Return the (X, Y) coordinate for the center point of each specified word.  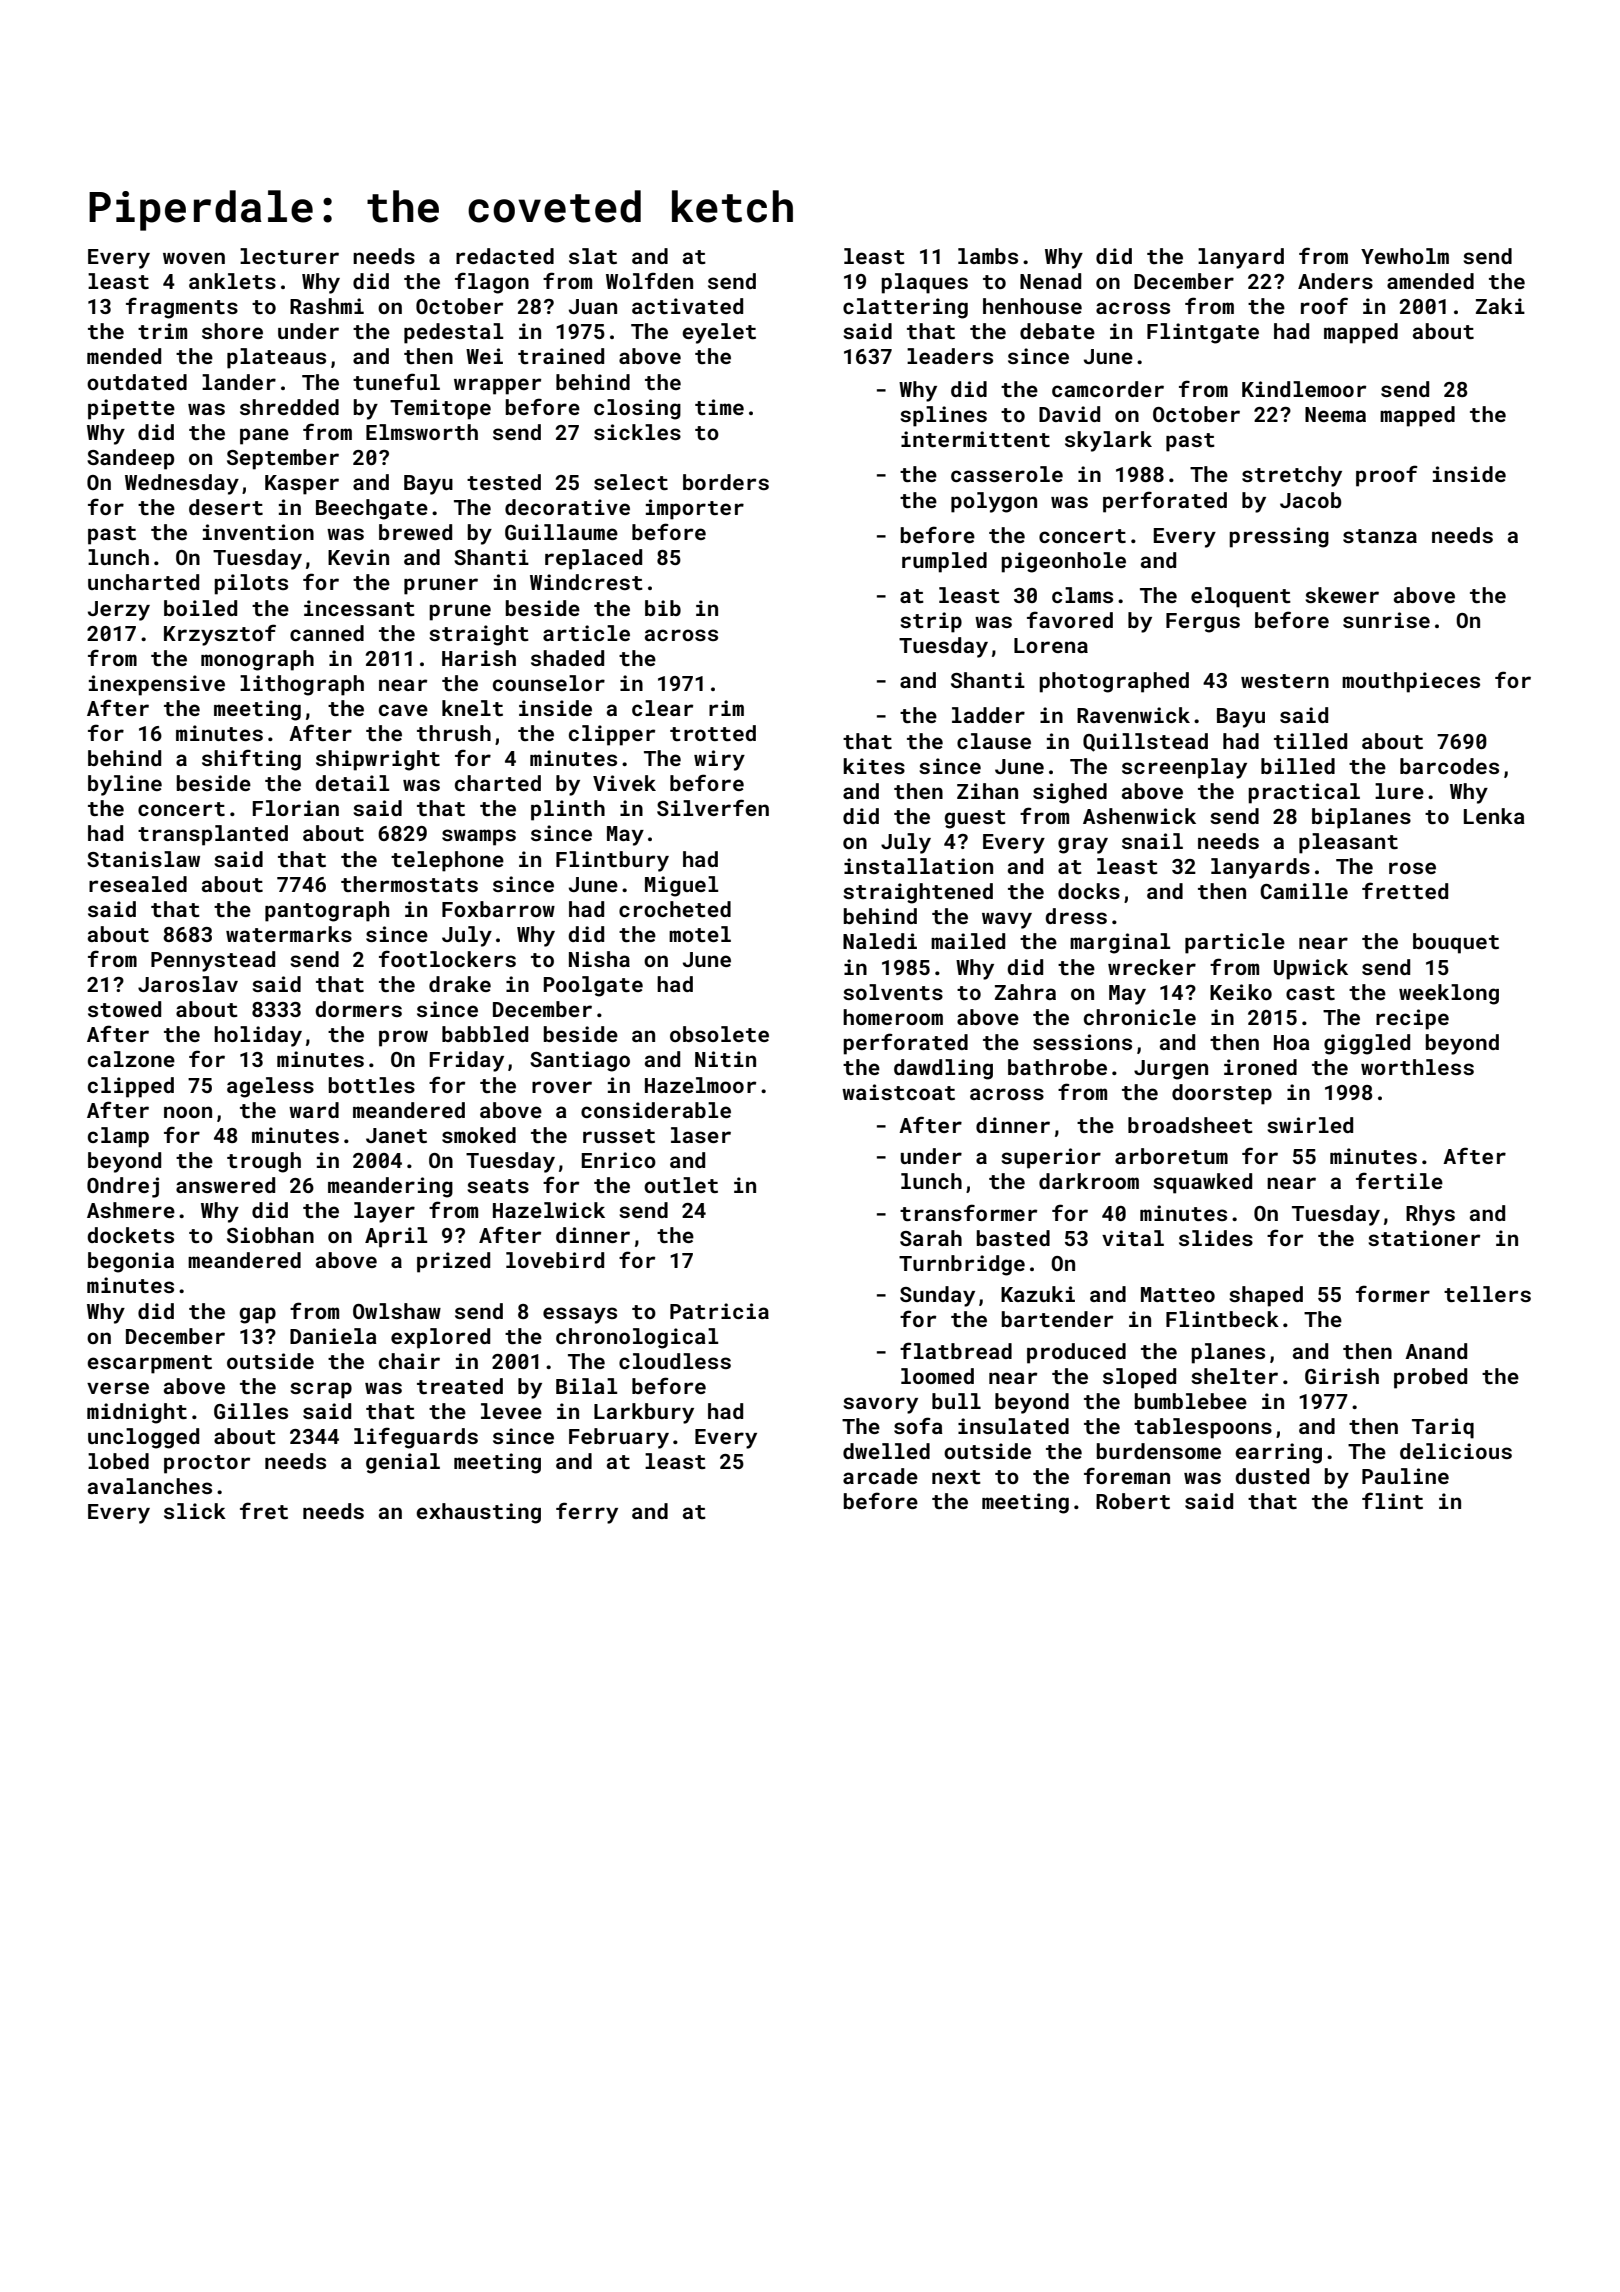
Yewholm (1405, 256)
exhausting (478, 1513)
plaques (924, 283)
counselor (549, 683)
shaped (1266, 1296)
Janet (396, 1135)
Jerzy (119, 611)
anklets (232, 281)
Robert (1133, 1501)
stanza (1380, 536)
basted (1013, 1238)
